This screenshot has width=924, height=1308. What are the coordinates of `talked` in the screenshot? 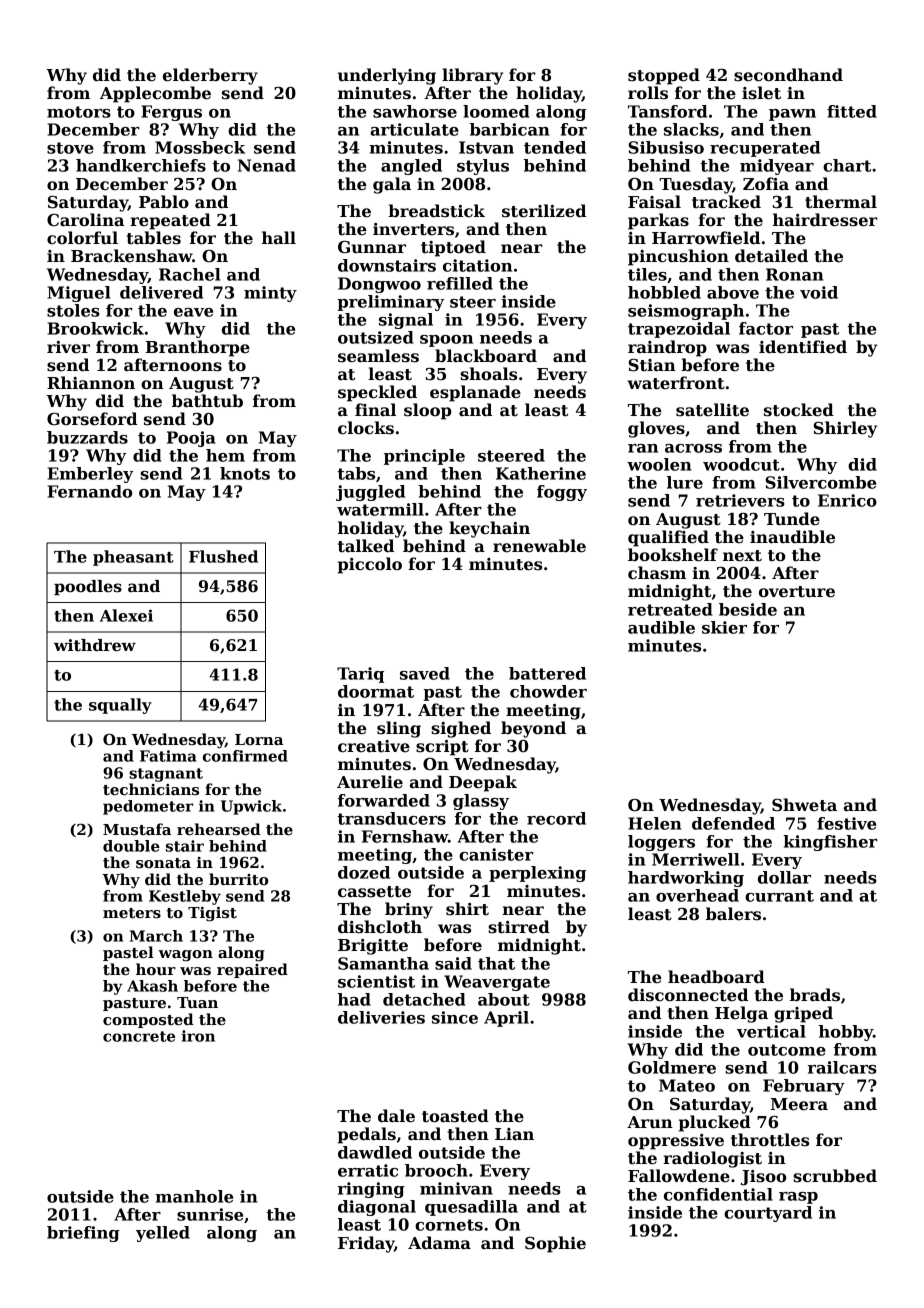 It's located at (366, 546).
